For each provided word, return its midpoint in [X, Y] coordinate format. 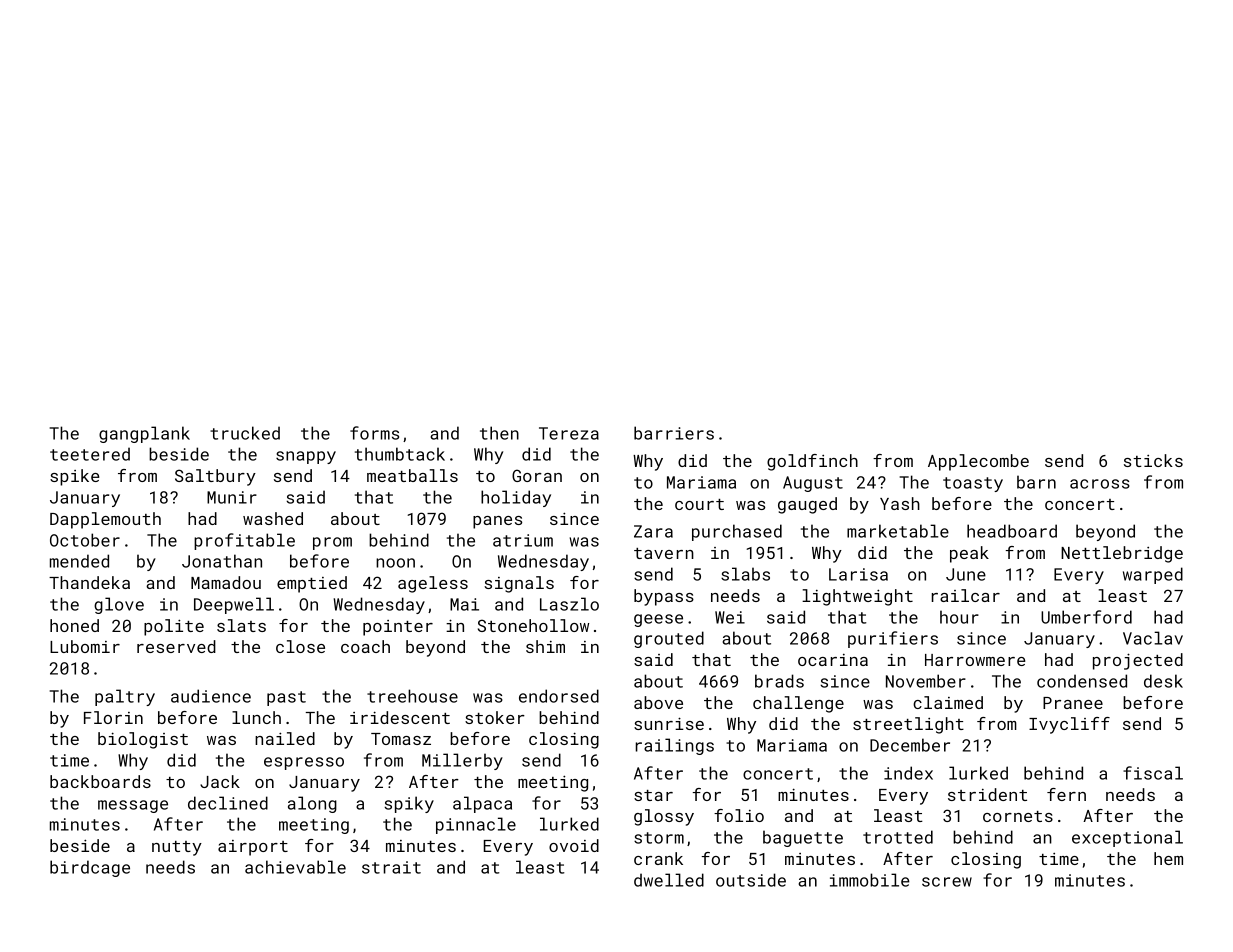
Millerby [462, 761]
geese [658, 620]
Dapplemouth [105, 520]
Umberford [1086, 617]
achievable [295, 867]
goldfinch [812, 462]
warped [1153, 575]
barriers [674, 433]
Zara [653, 531]
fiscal [1153, 773]
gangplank [144, 434]
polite [174, 627]
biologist [143, 740]
